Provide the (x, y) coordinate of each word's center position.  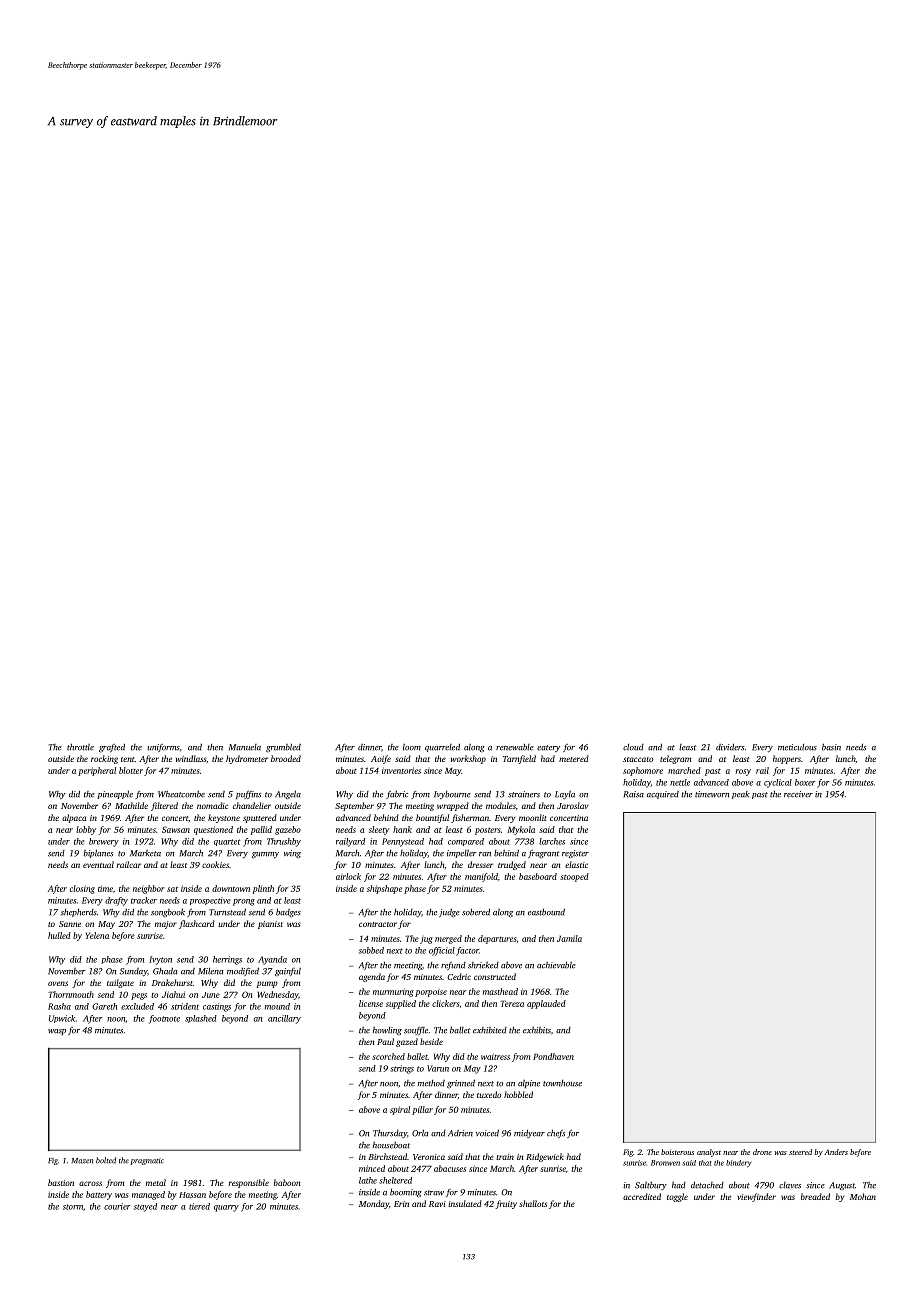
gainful (288, 972)
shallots (533, 1203)
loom (412, 747)
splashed (201, 1019)
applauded (546, 1004)
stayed (145, 1207)
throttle (80, 747)
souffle (416, 1030)
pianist (270, 925)
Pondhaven (553, 1056)
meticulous (797, 747)
